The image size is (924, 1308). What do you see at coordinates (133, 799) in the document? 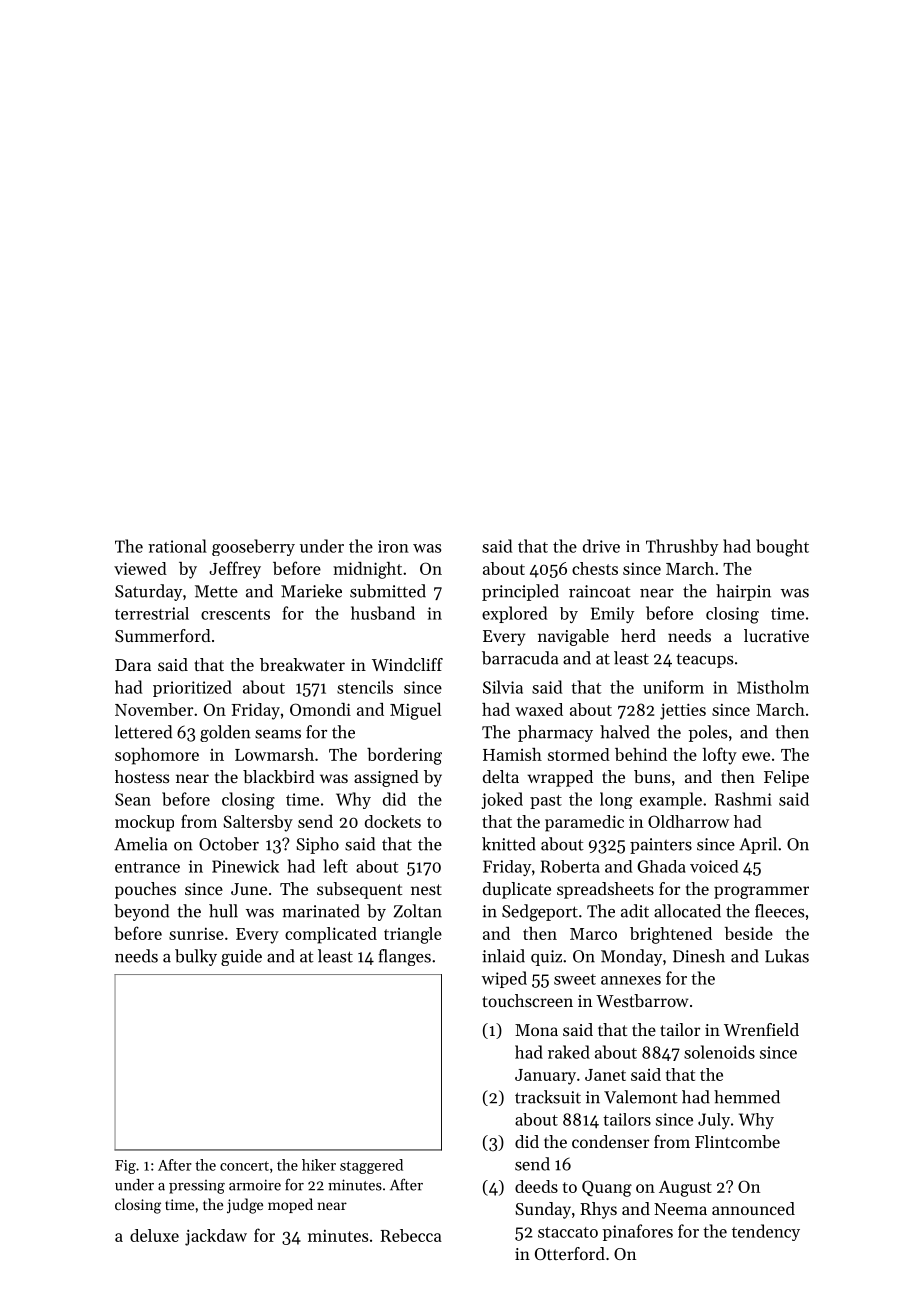
I see `Sean` at bounding box center [133, 799].
